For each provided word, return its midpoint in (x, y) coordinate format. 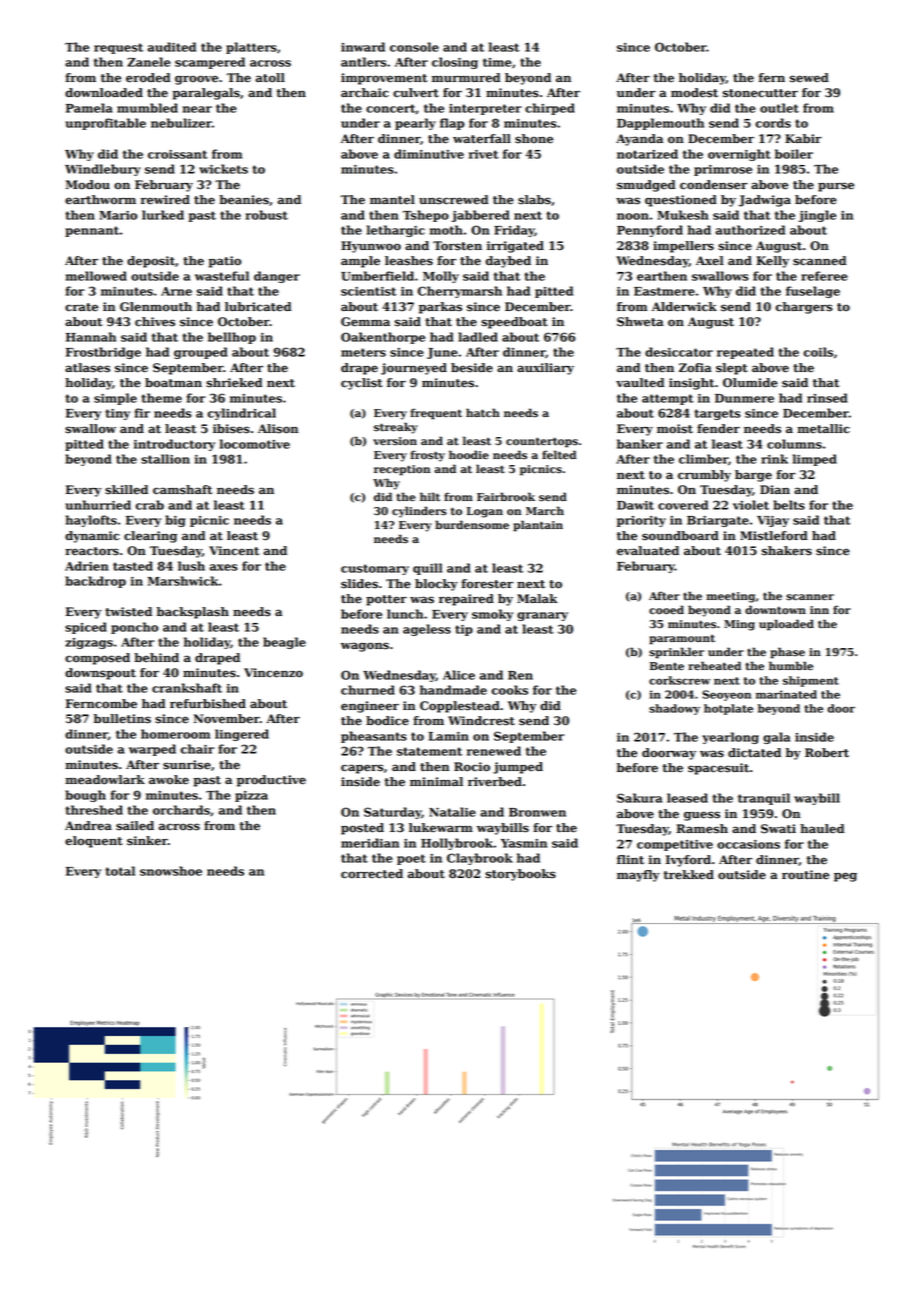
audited (172, 47)
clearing (150, 537)
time (497, 62)
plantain (538, 526)
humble (791, 666)
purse (836, 187)
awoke (169, 780)
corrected (372, 874)
